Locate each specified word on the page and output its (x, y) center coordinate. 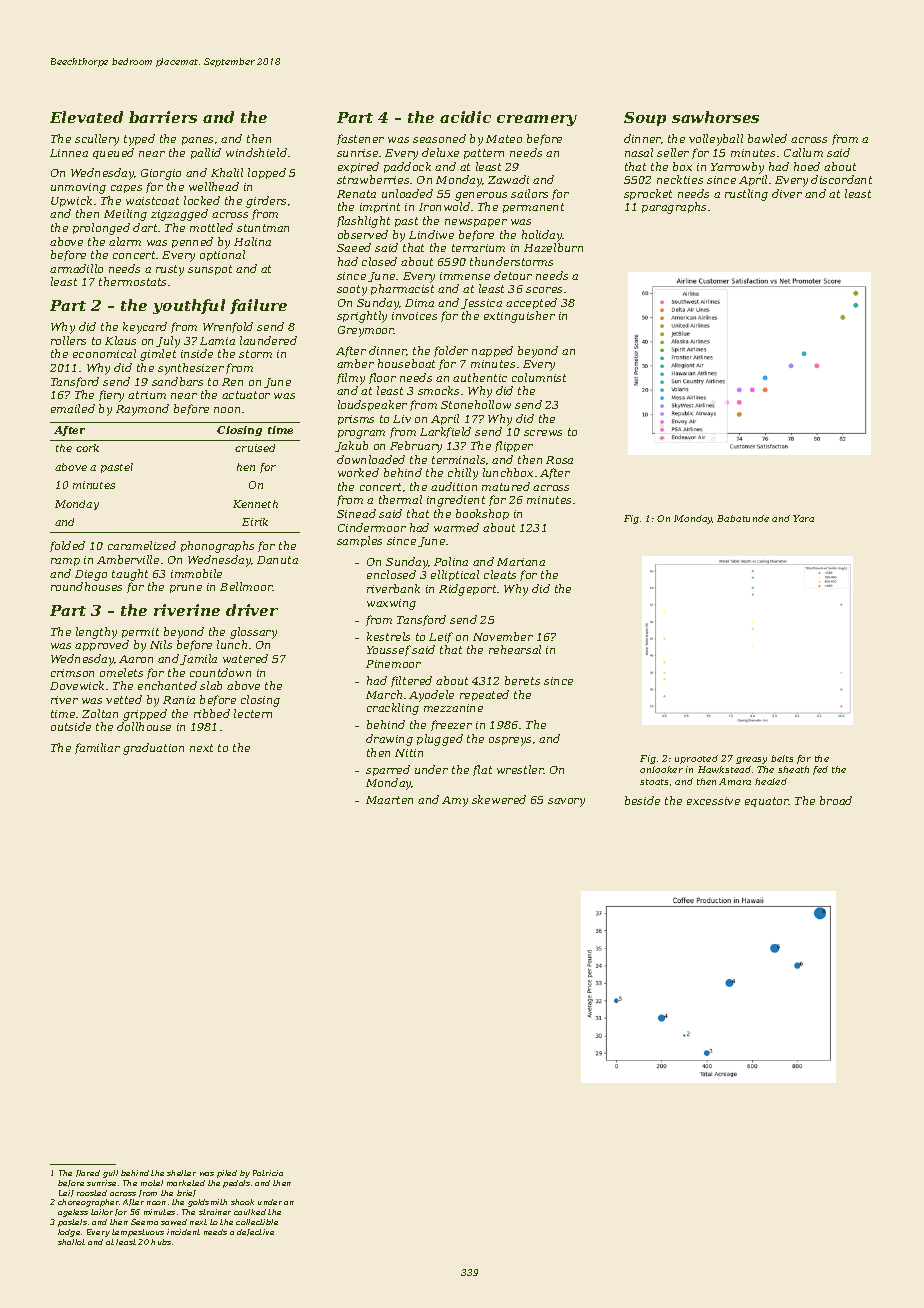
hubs (161, 1242)
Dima (419, 303)
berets (522, 680)
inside (197, 353)
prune (186, 589)
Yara (803, 518)
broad (836, 800)
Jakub (351, 446)
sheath (793, 769)
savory (566, 802)
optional (222, 255)
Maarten (389, 800)
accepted (531, 303)
